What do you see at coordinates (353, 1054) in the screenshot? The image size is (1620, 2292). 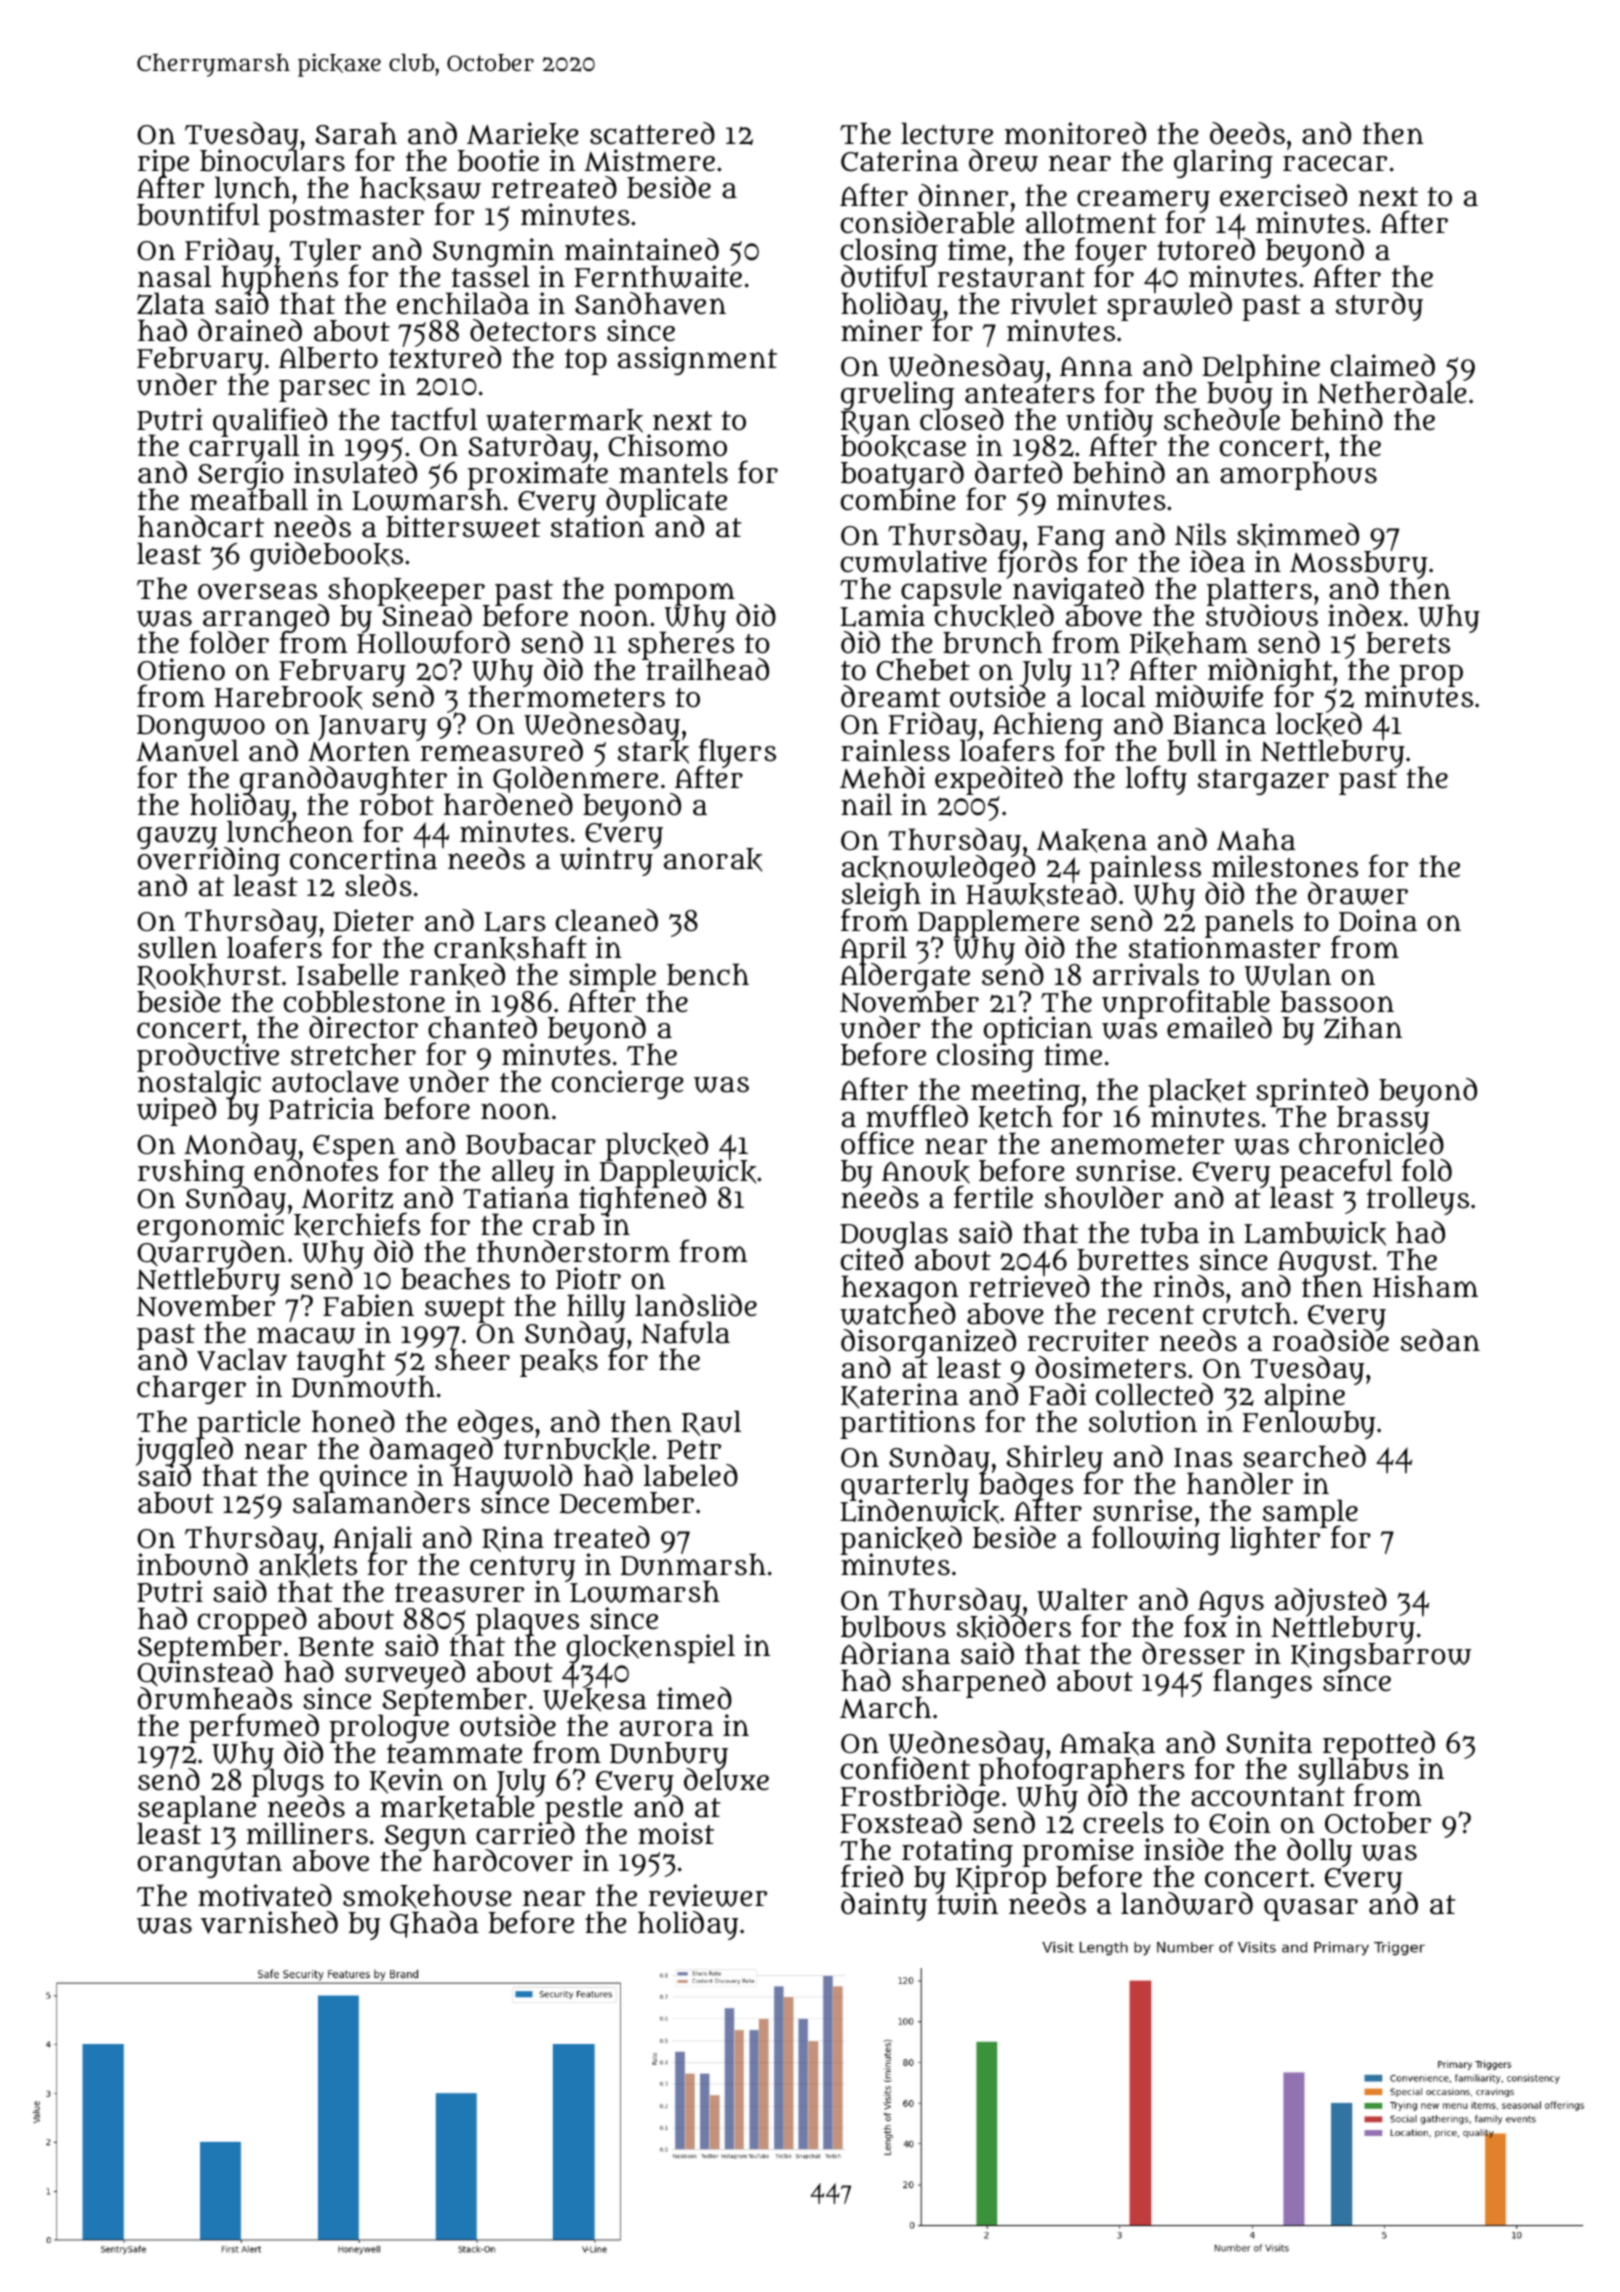 I see `stretcher` at bounding box center [353, 1054].
